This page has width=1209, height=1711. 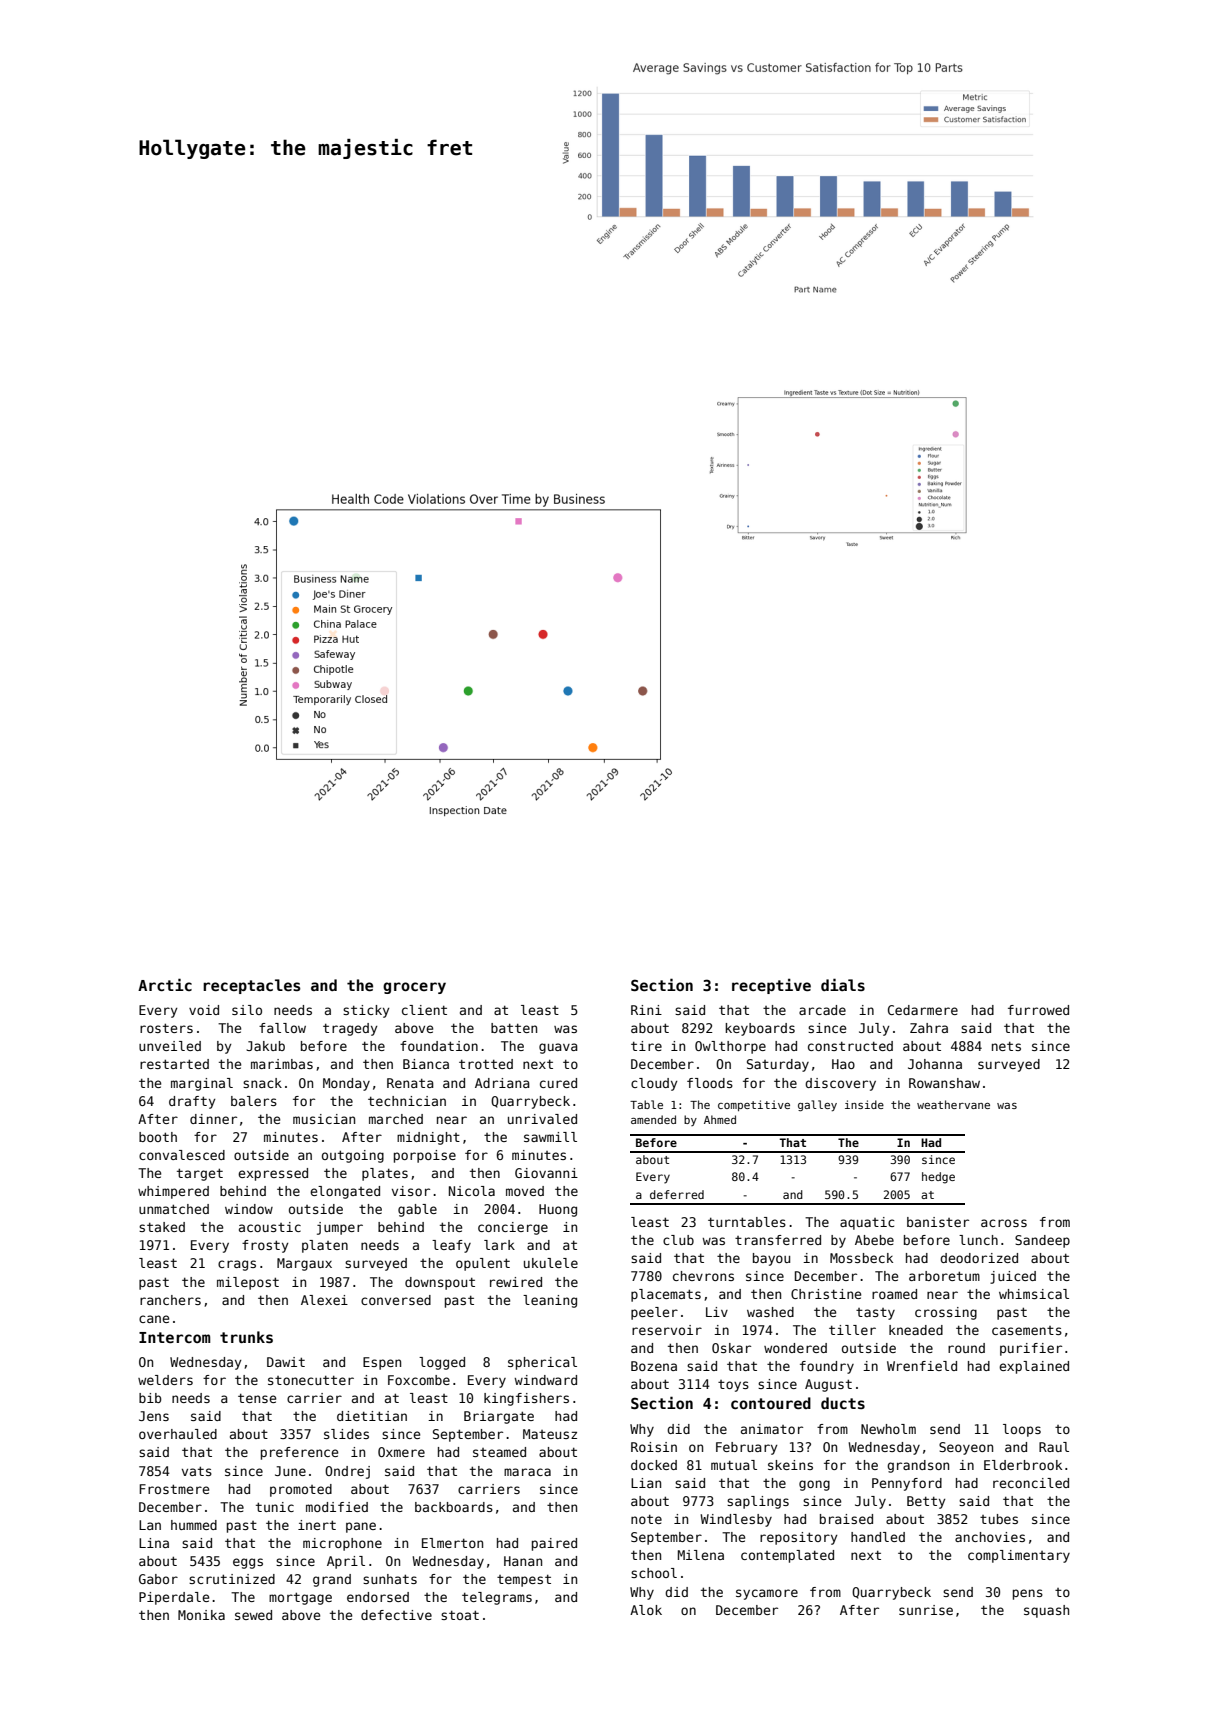 What do you see at coordinates (197, 1471) in the page?
I see `vats` at bounding box center [197, 1471].
